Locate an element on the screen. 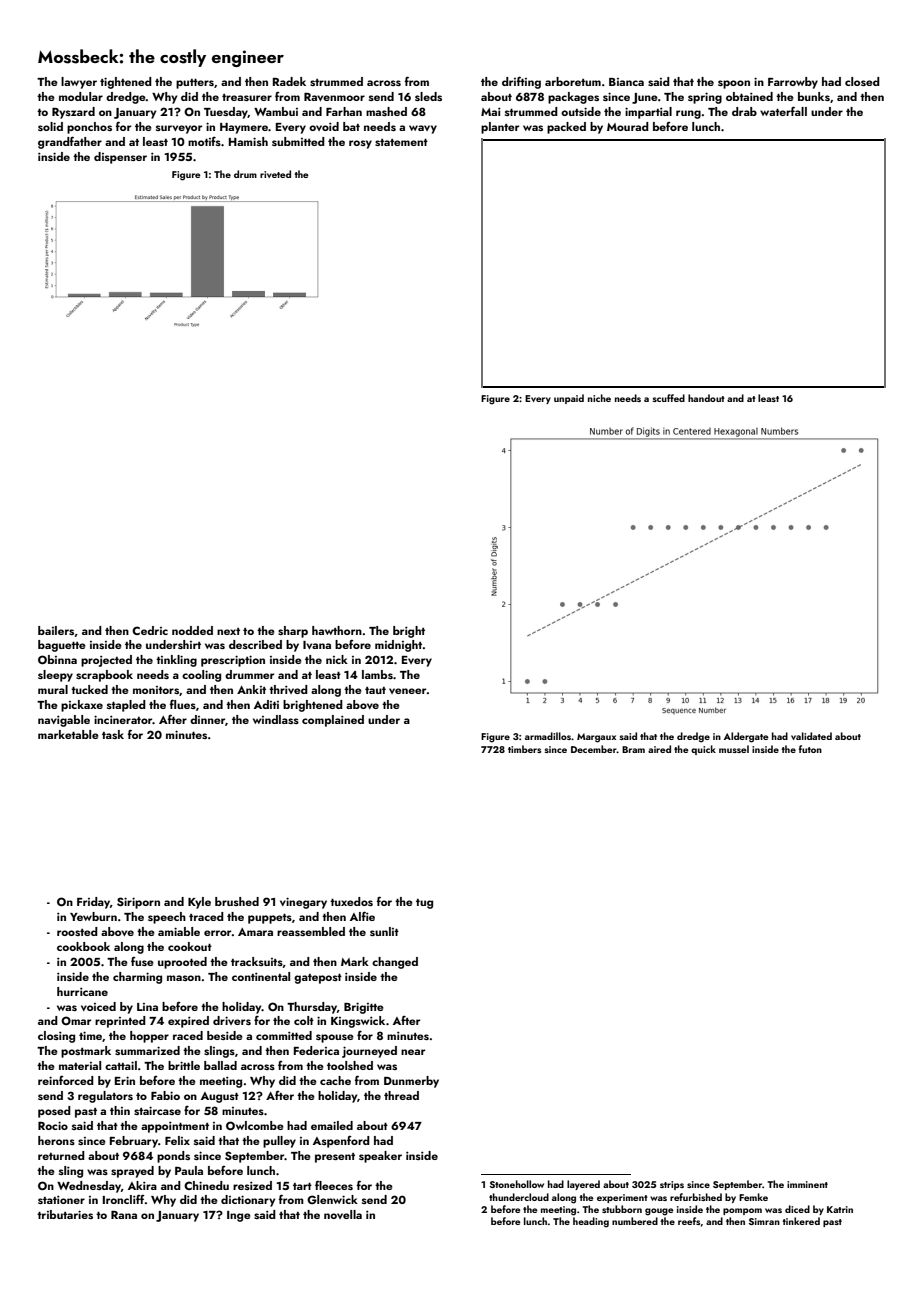 The height and width of the screenshot is (1308, 924). Glenwick is located at coordinates (332, 1199).
